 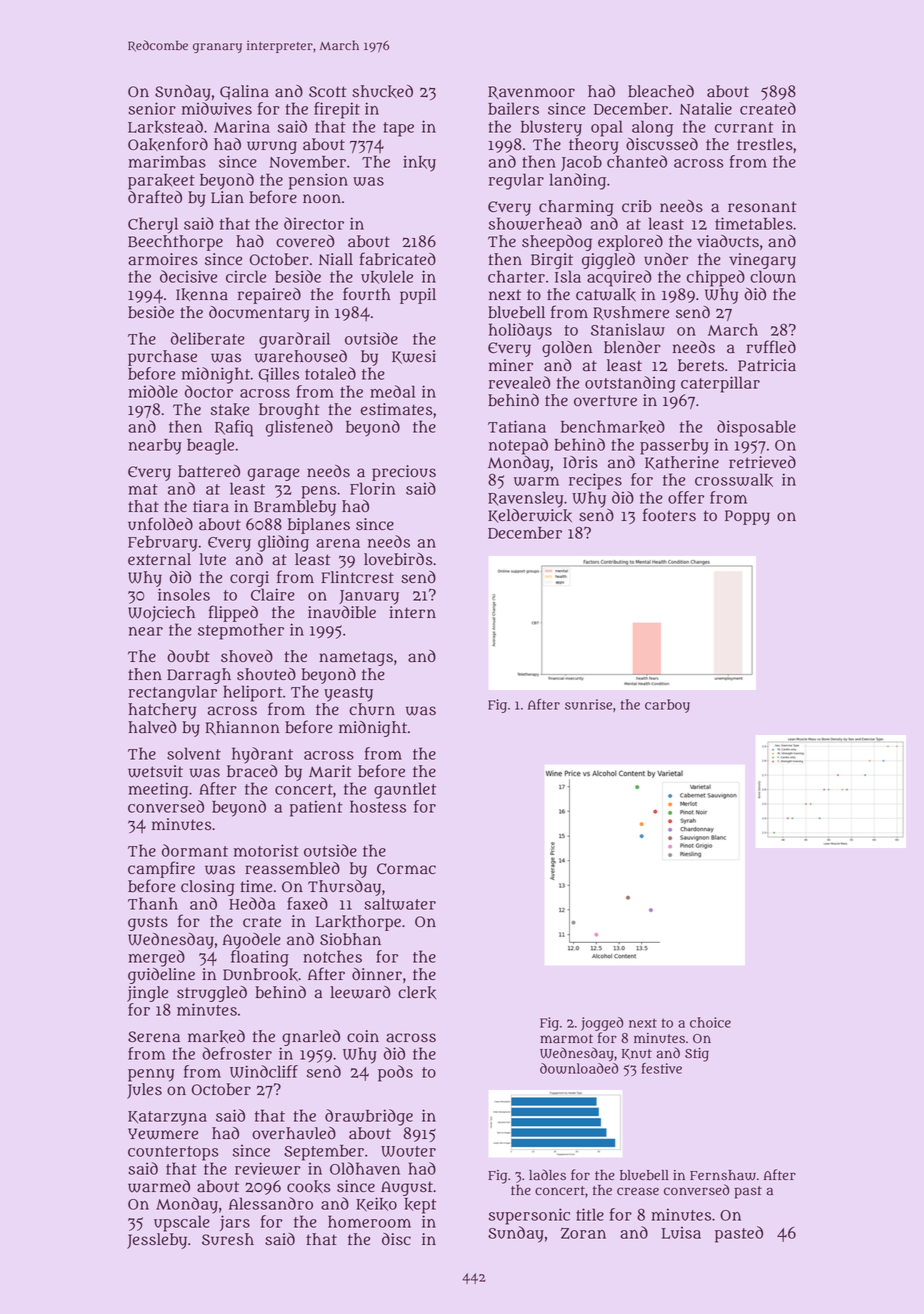 What do you see at coordinates (706, 108) in the screenshot?
I see `Natalie` at bounding box center [706, 108].
